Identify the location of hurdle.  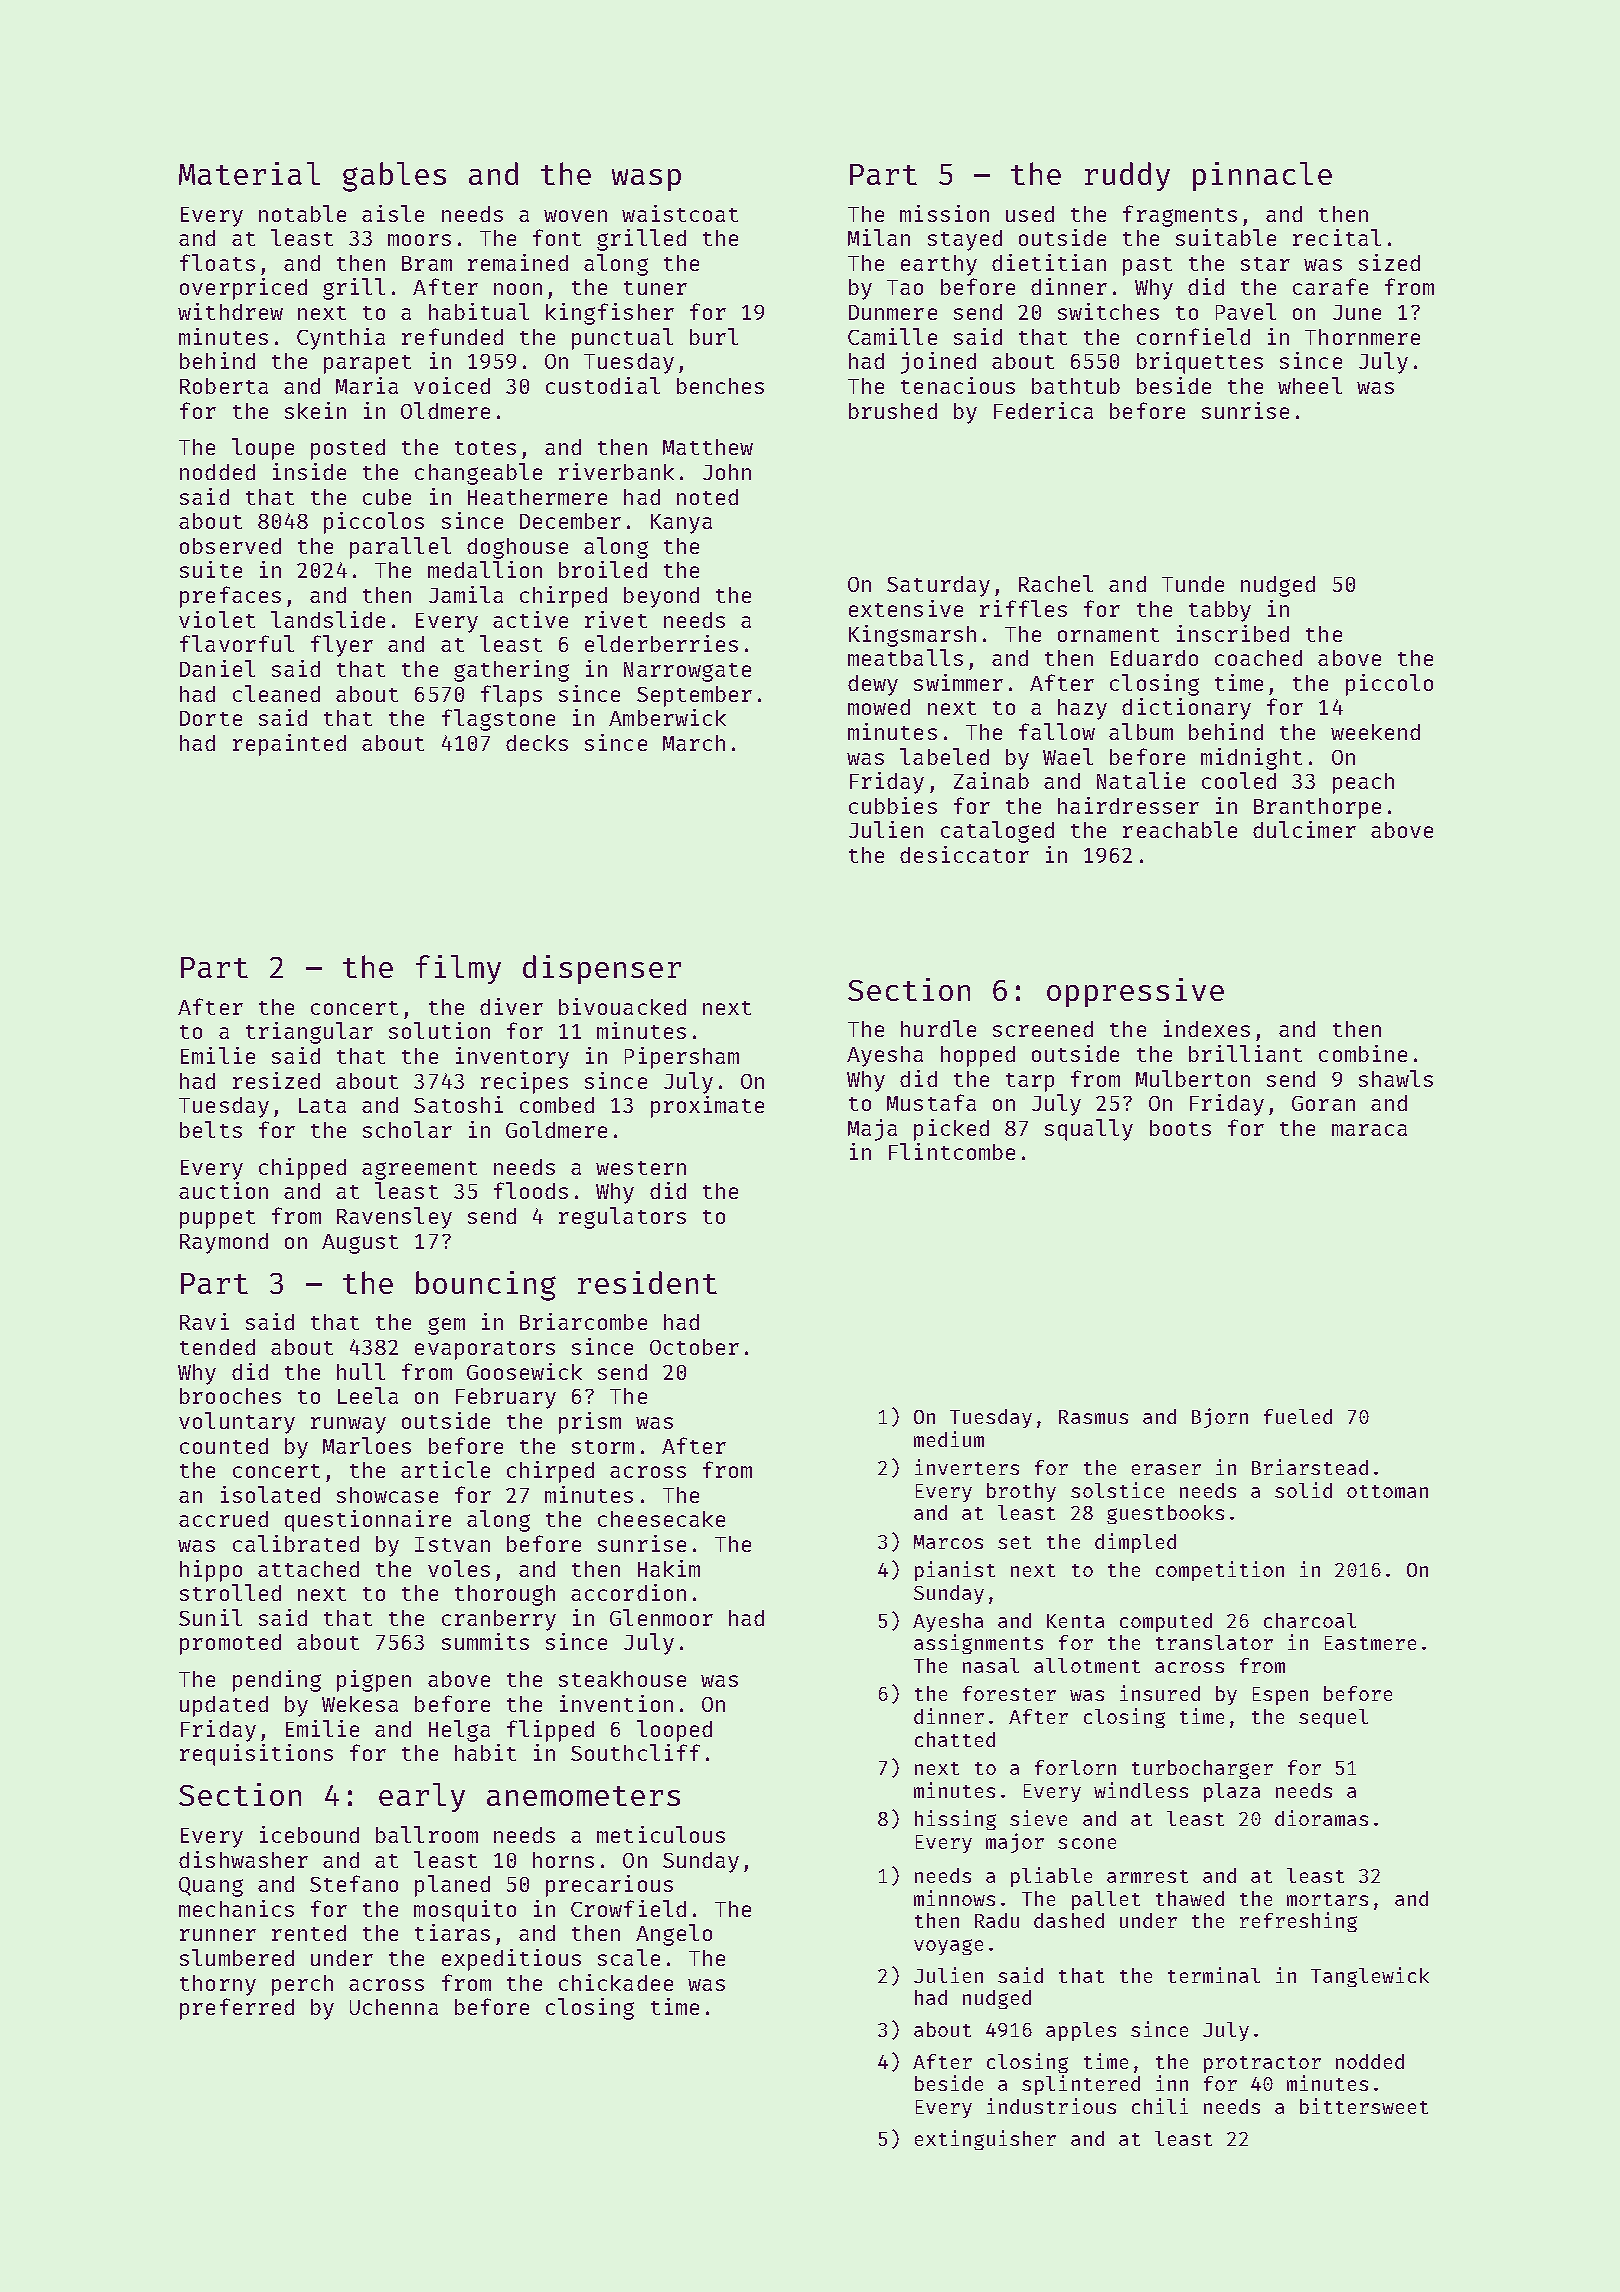
(938, 1028).
